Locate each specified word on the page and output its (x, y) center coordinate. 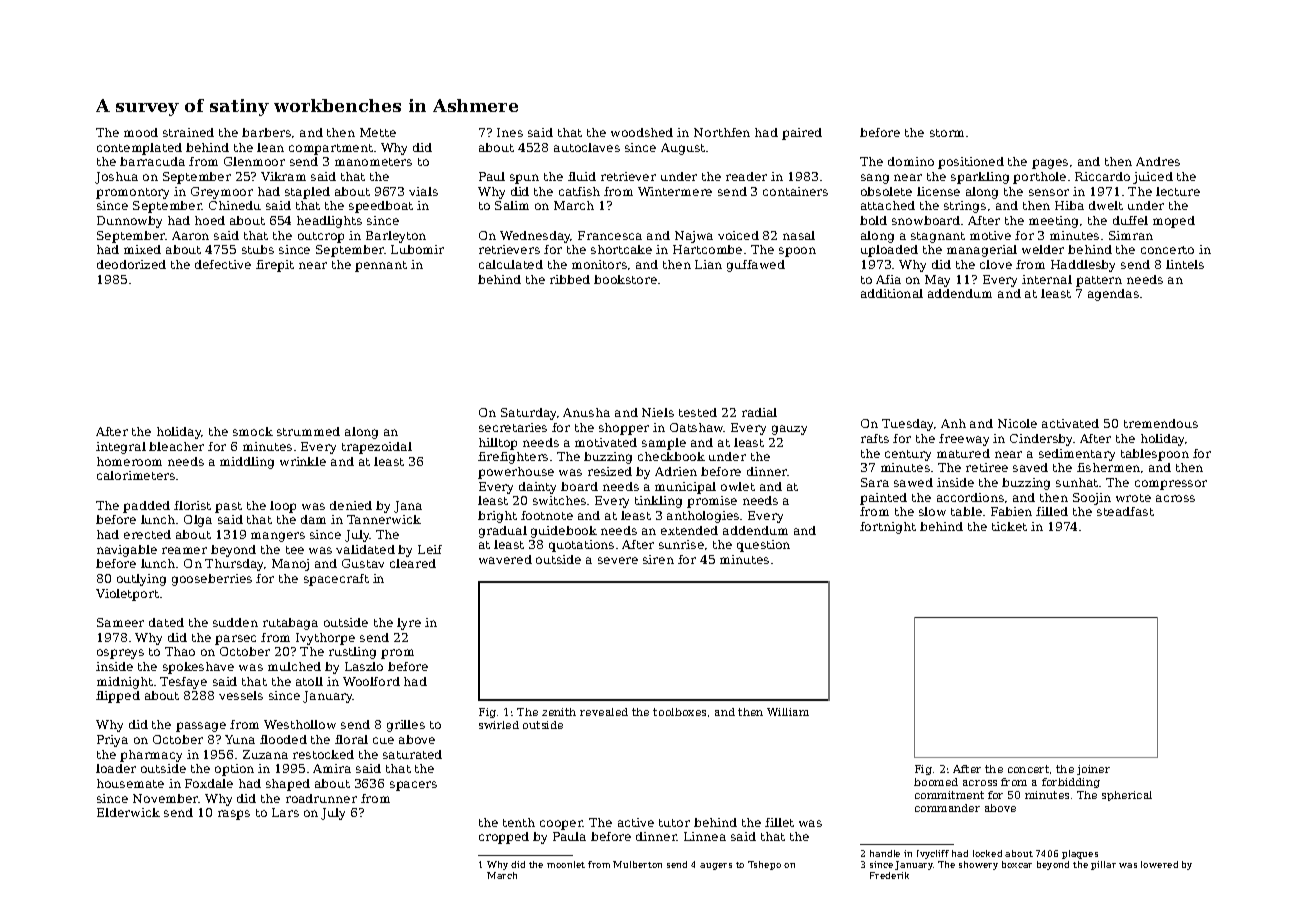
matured (963, 453)
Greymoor (222, 193)
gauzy (789, 430)
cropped (504, 838)
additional (892, 293)
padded (146, 507)
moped (1174, 222)
